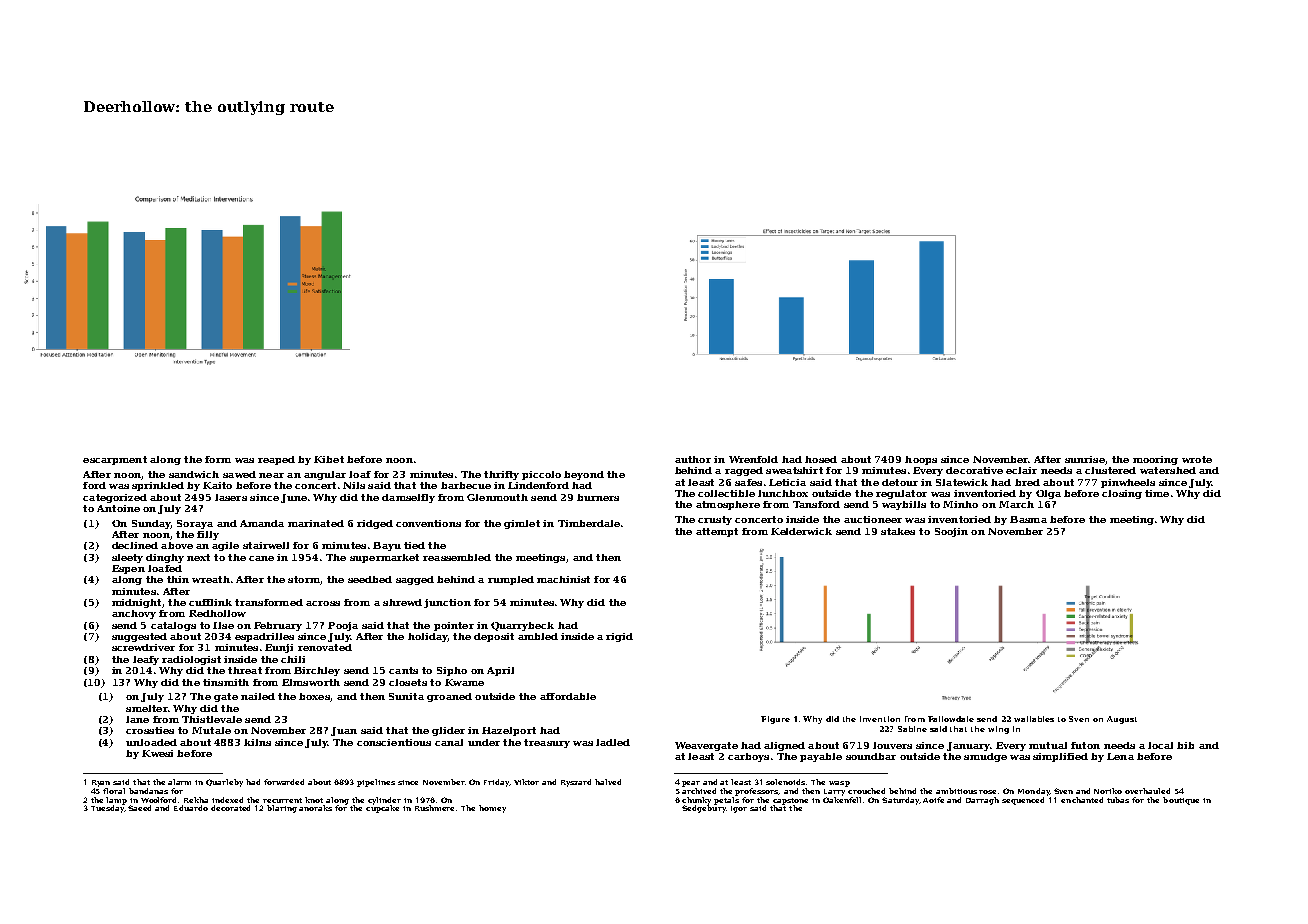 The width and height of the page is (1308, 924). What do you see at coordinates (1185, 745) in the page?
I see `bib` at bounding box center [1185, 745].
